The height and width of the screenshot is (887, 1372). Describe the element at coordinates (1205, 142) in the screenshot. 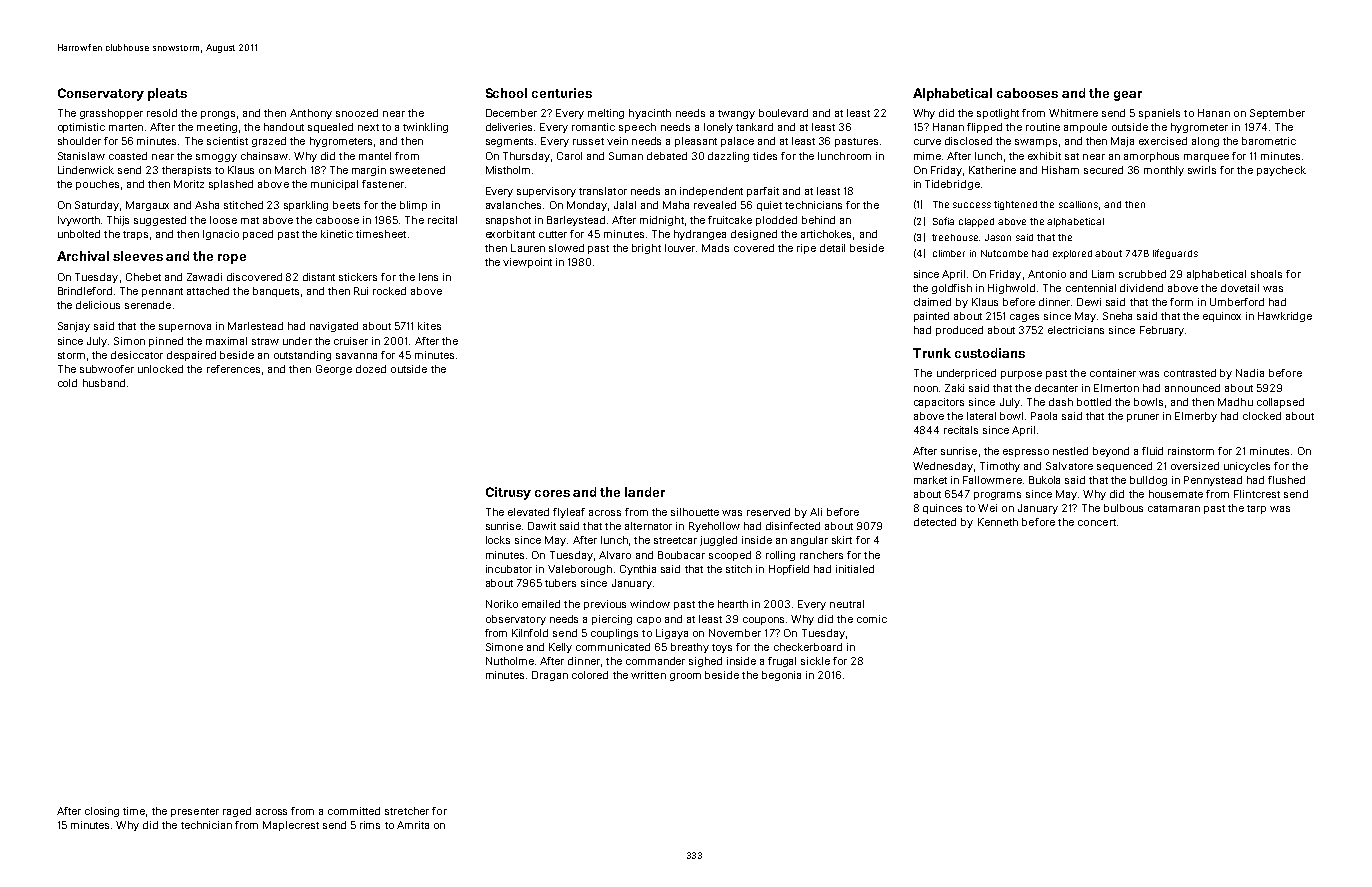

I see `along` at that location.
